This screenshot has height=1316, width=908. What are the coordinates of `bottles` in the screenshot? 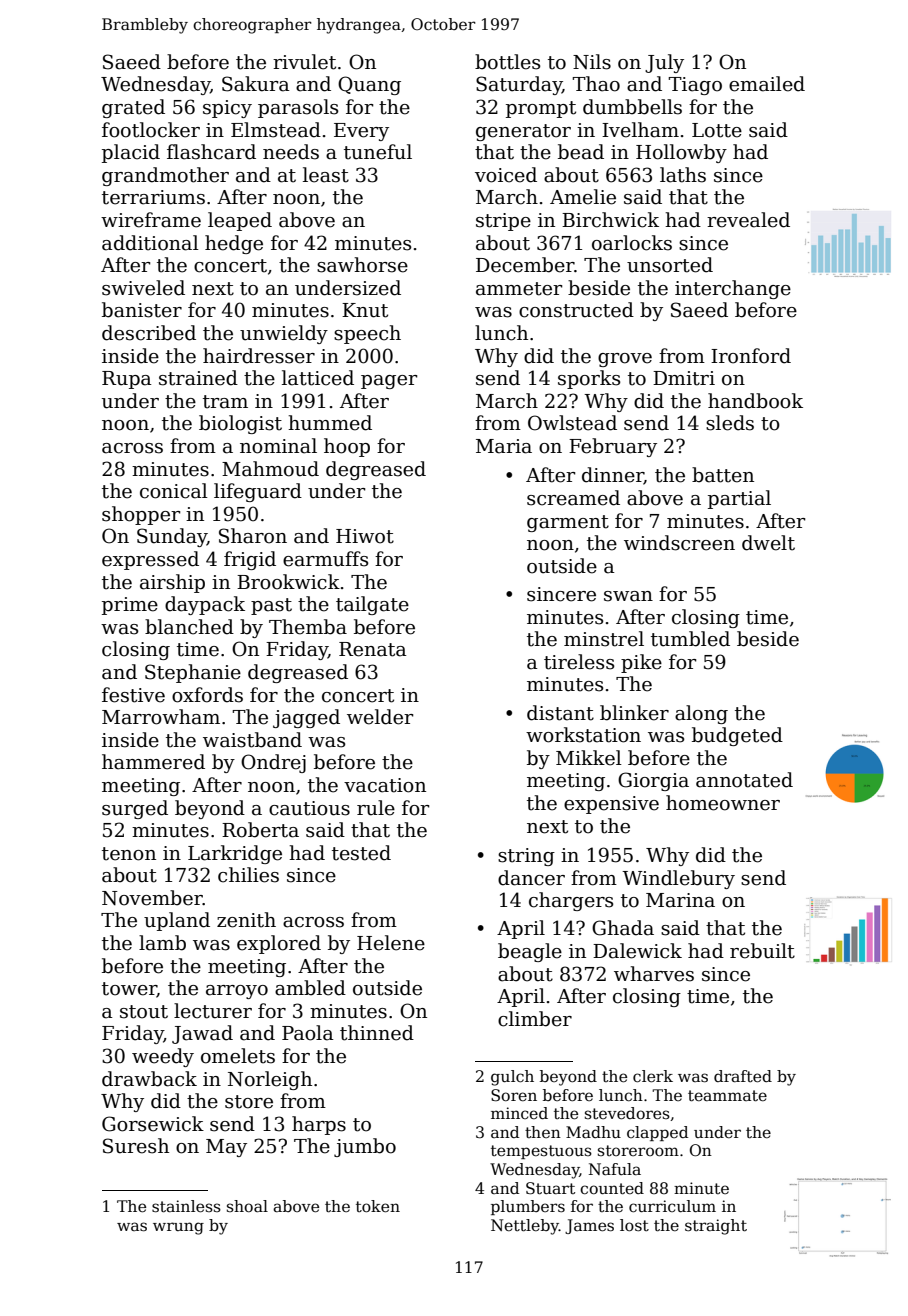 It's located at (507, 62).
